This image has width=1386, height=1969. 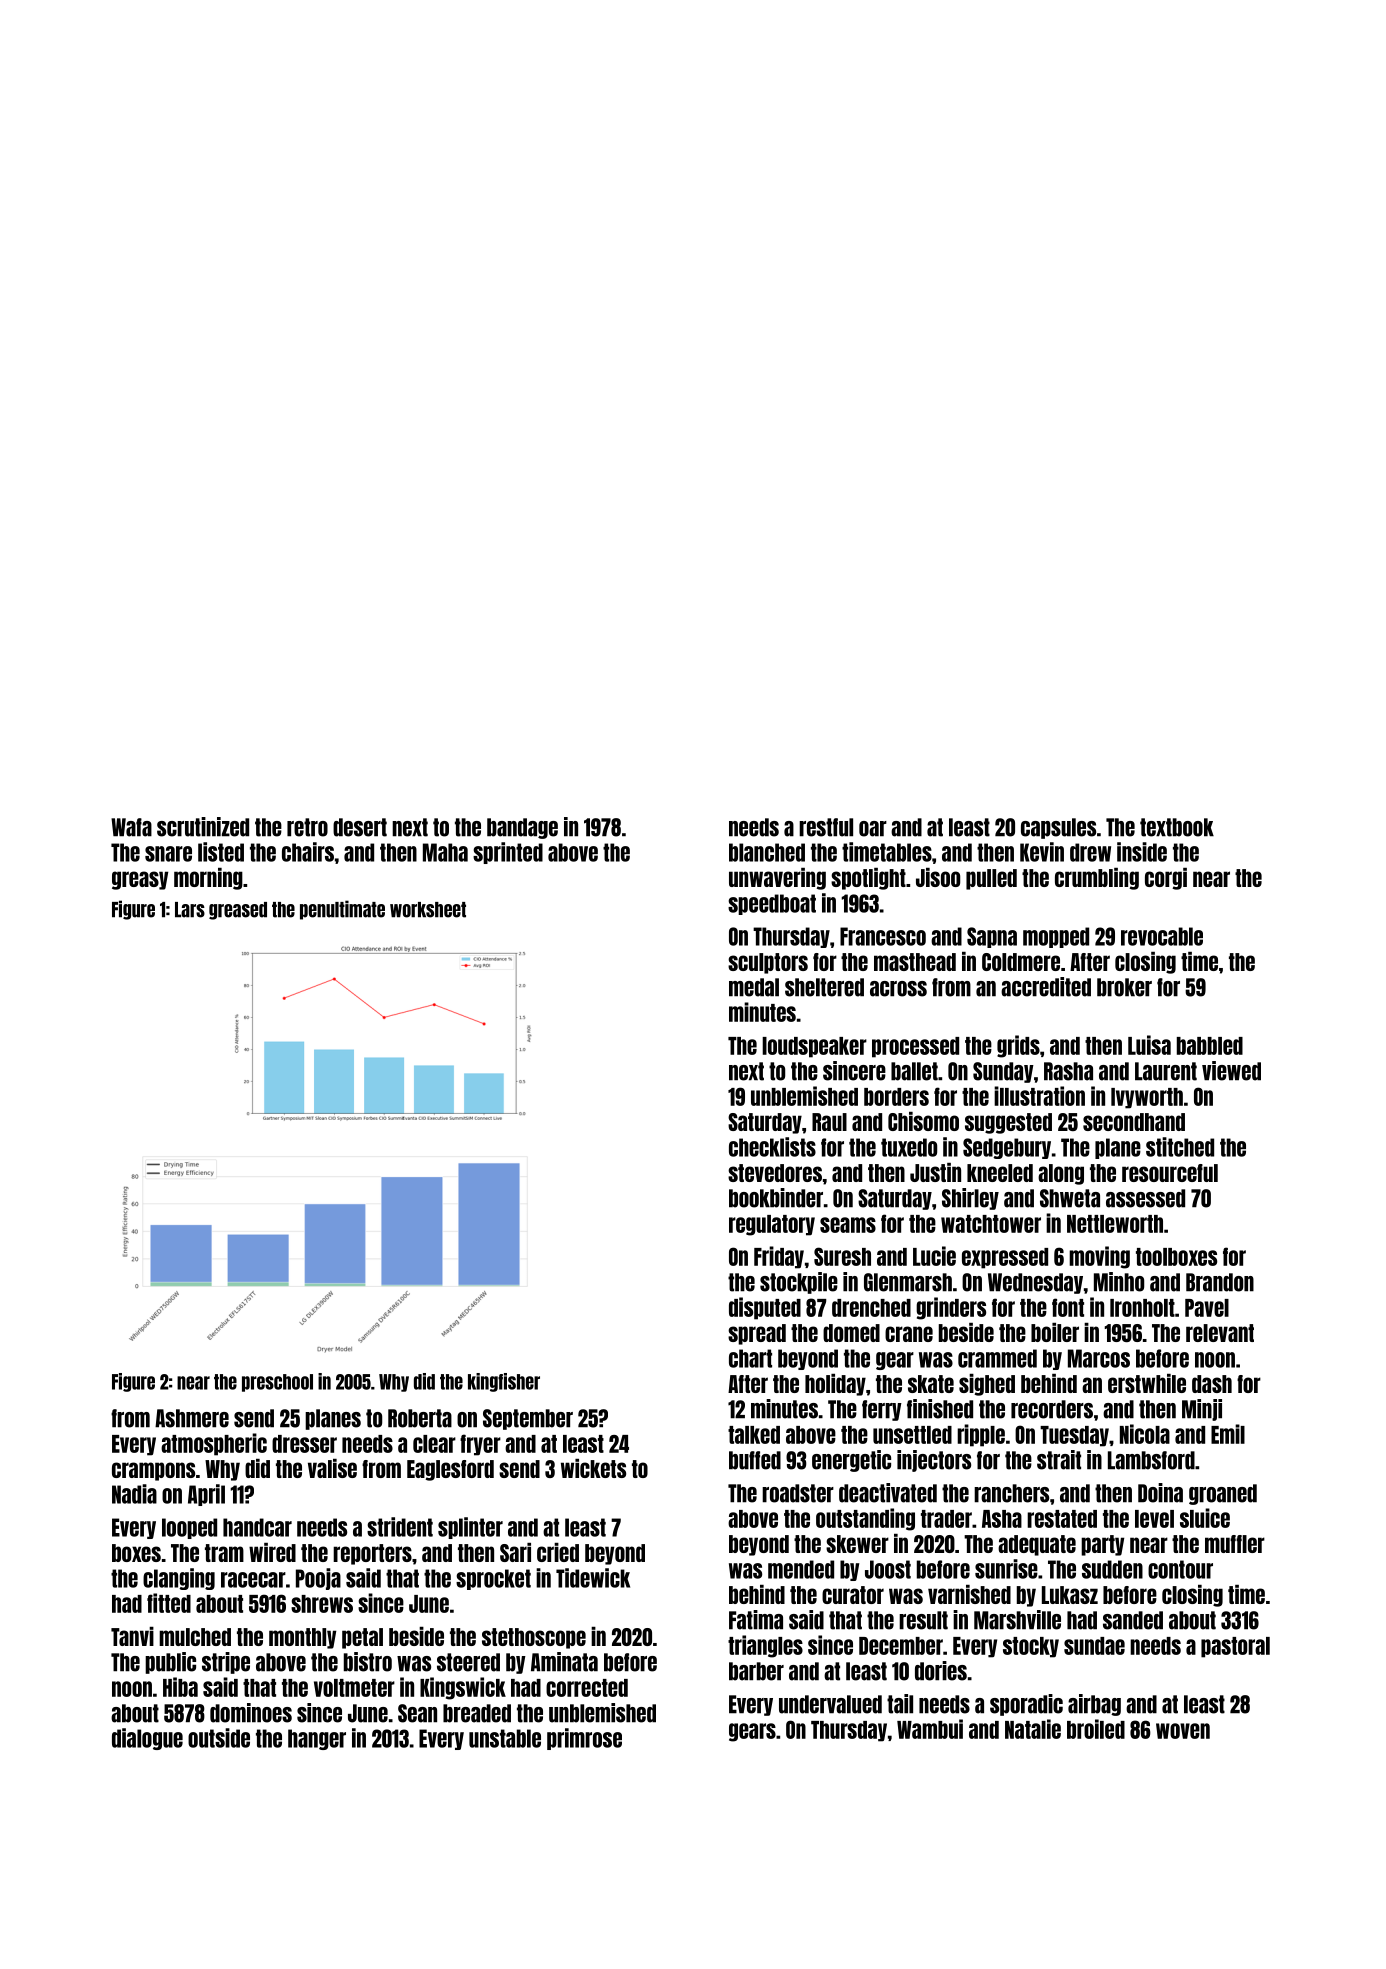 I want to click on Sari, so click(x=515, y=1552).
